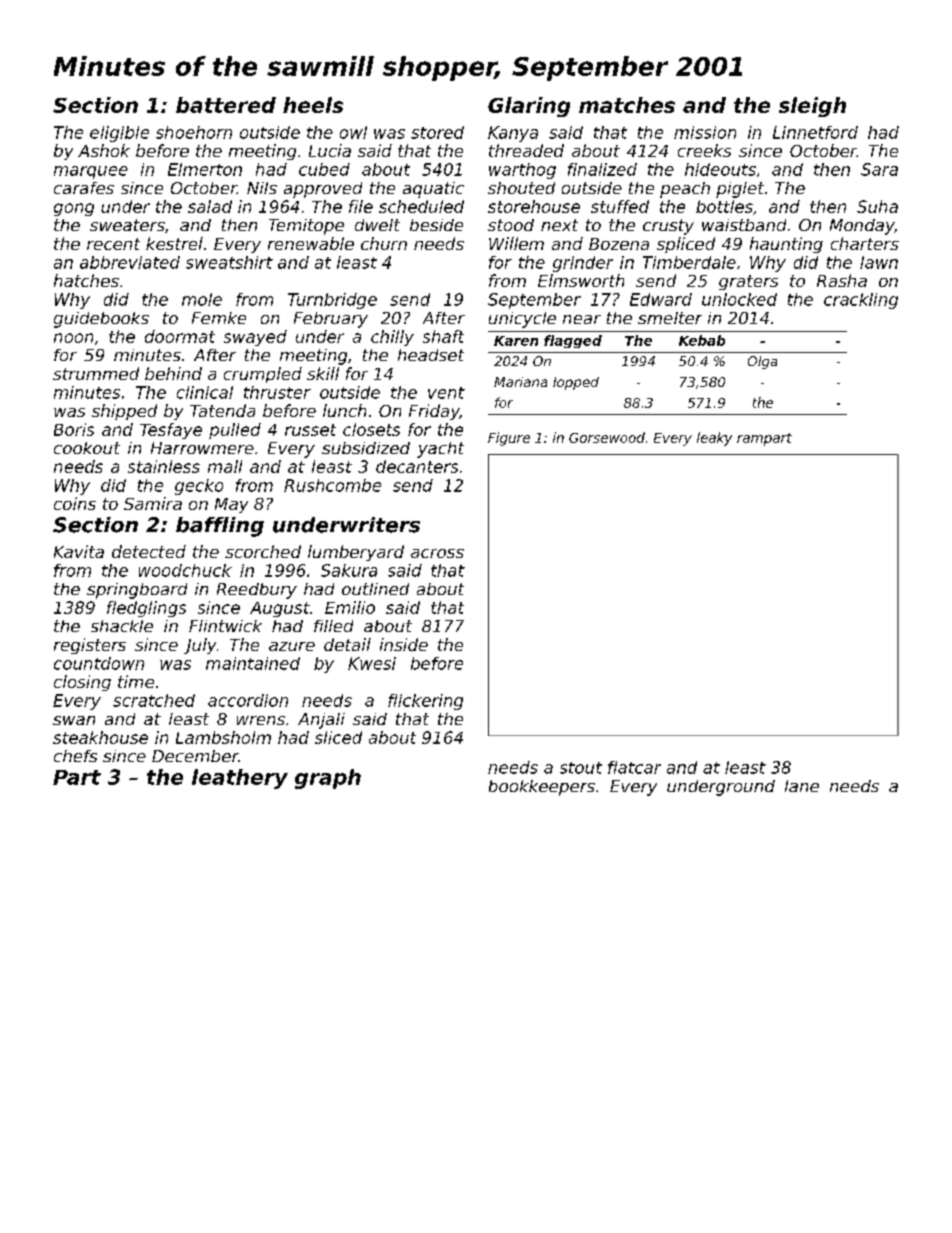 The width and height of the image is (952, 1233). Describe the element at coordinates (425, 702) in the image. I see `flickering` at that location.
